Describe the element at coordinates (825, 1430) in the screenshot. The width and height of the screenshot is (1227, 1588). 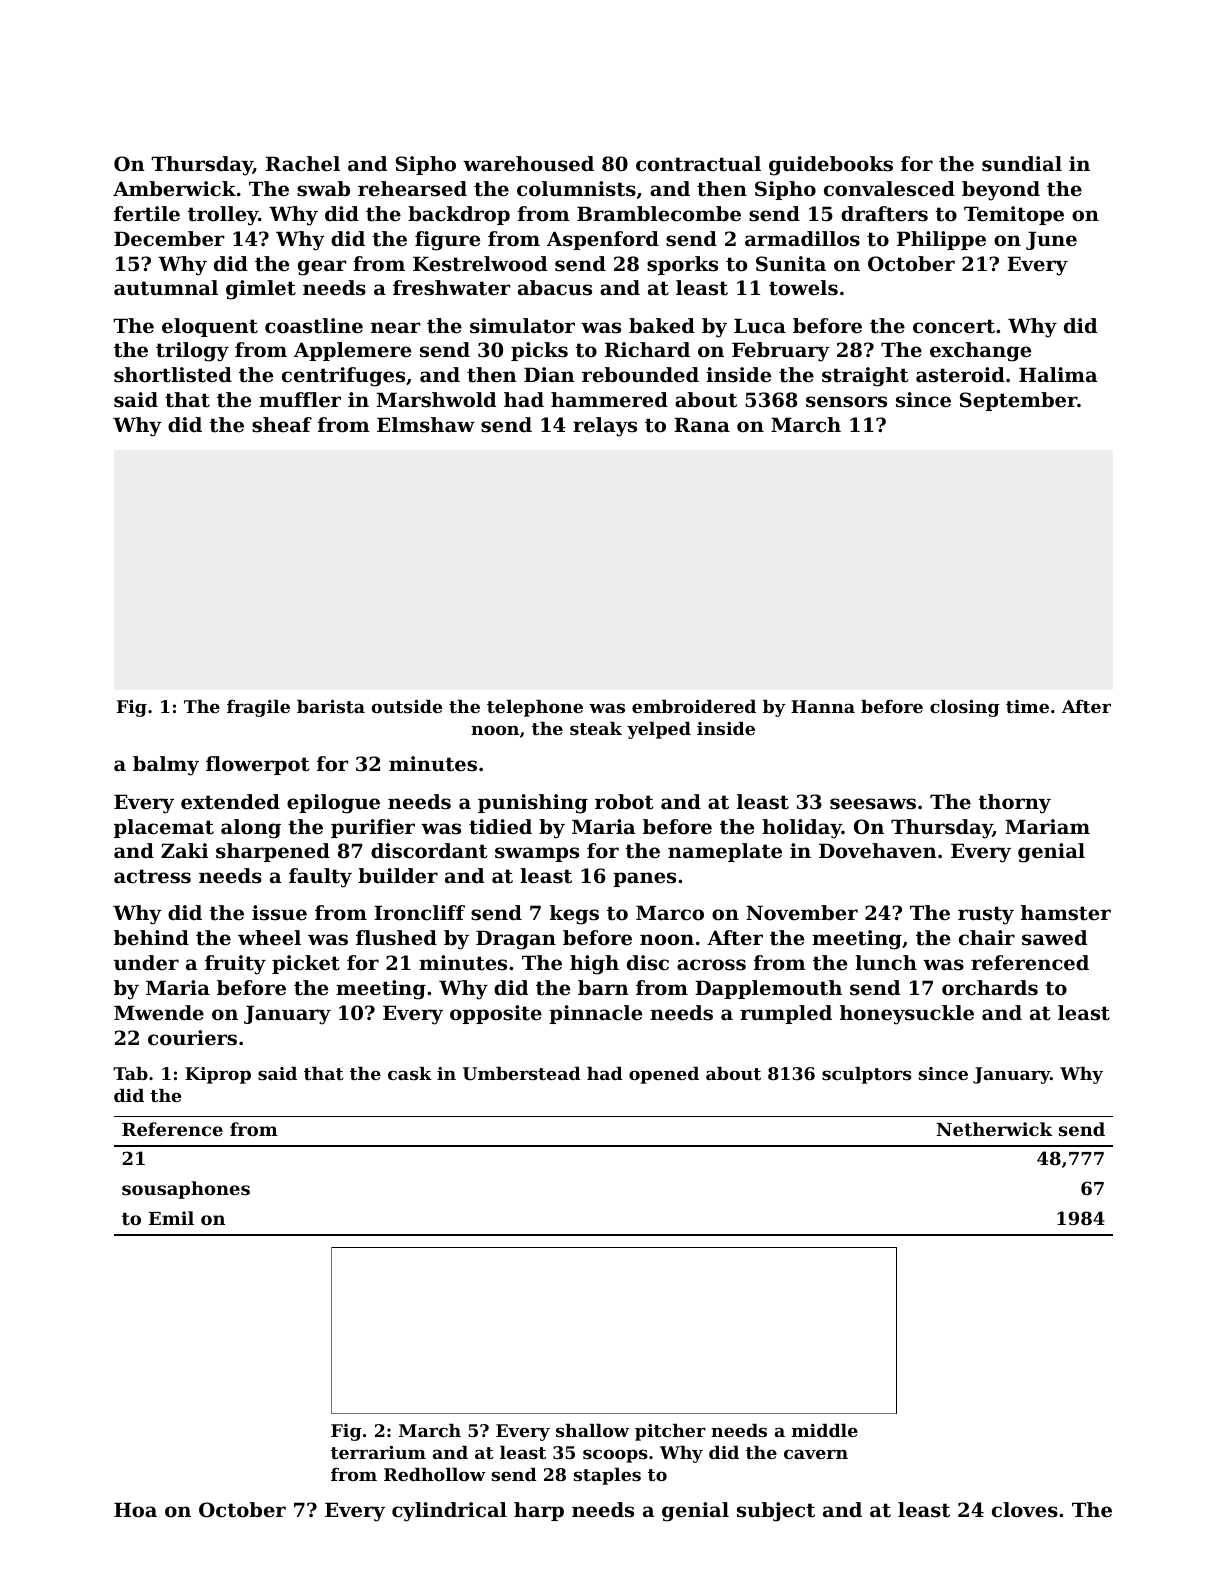
I see `middle` at that location.
